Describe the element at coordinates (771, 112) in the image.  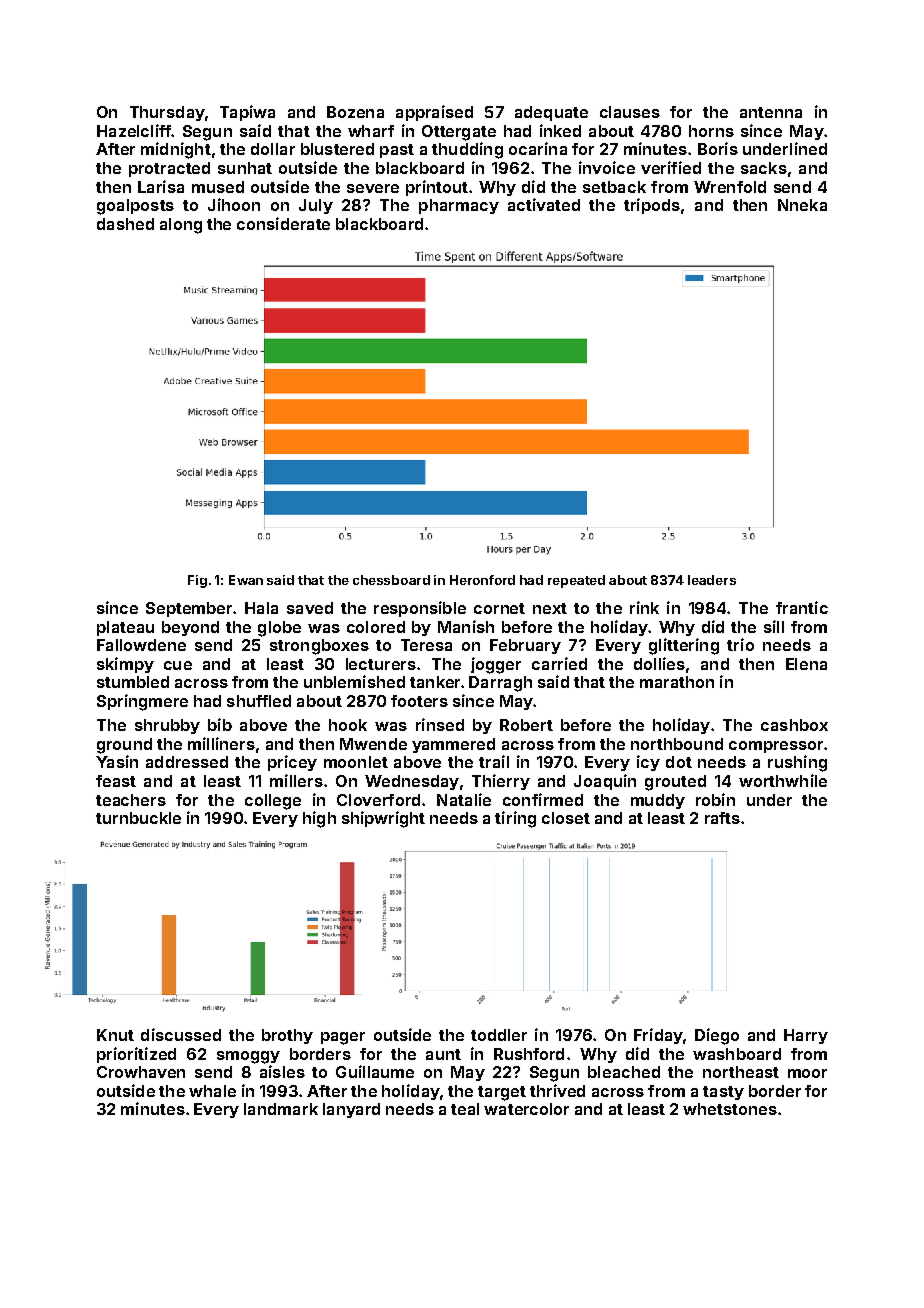
I see `antenna` at that location.
